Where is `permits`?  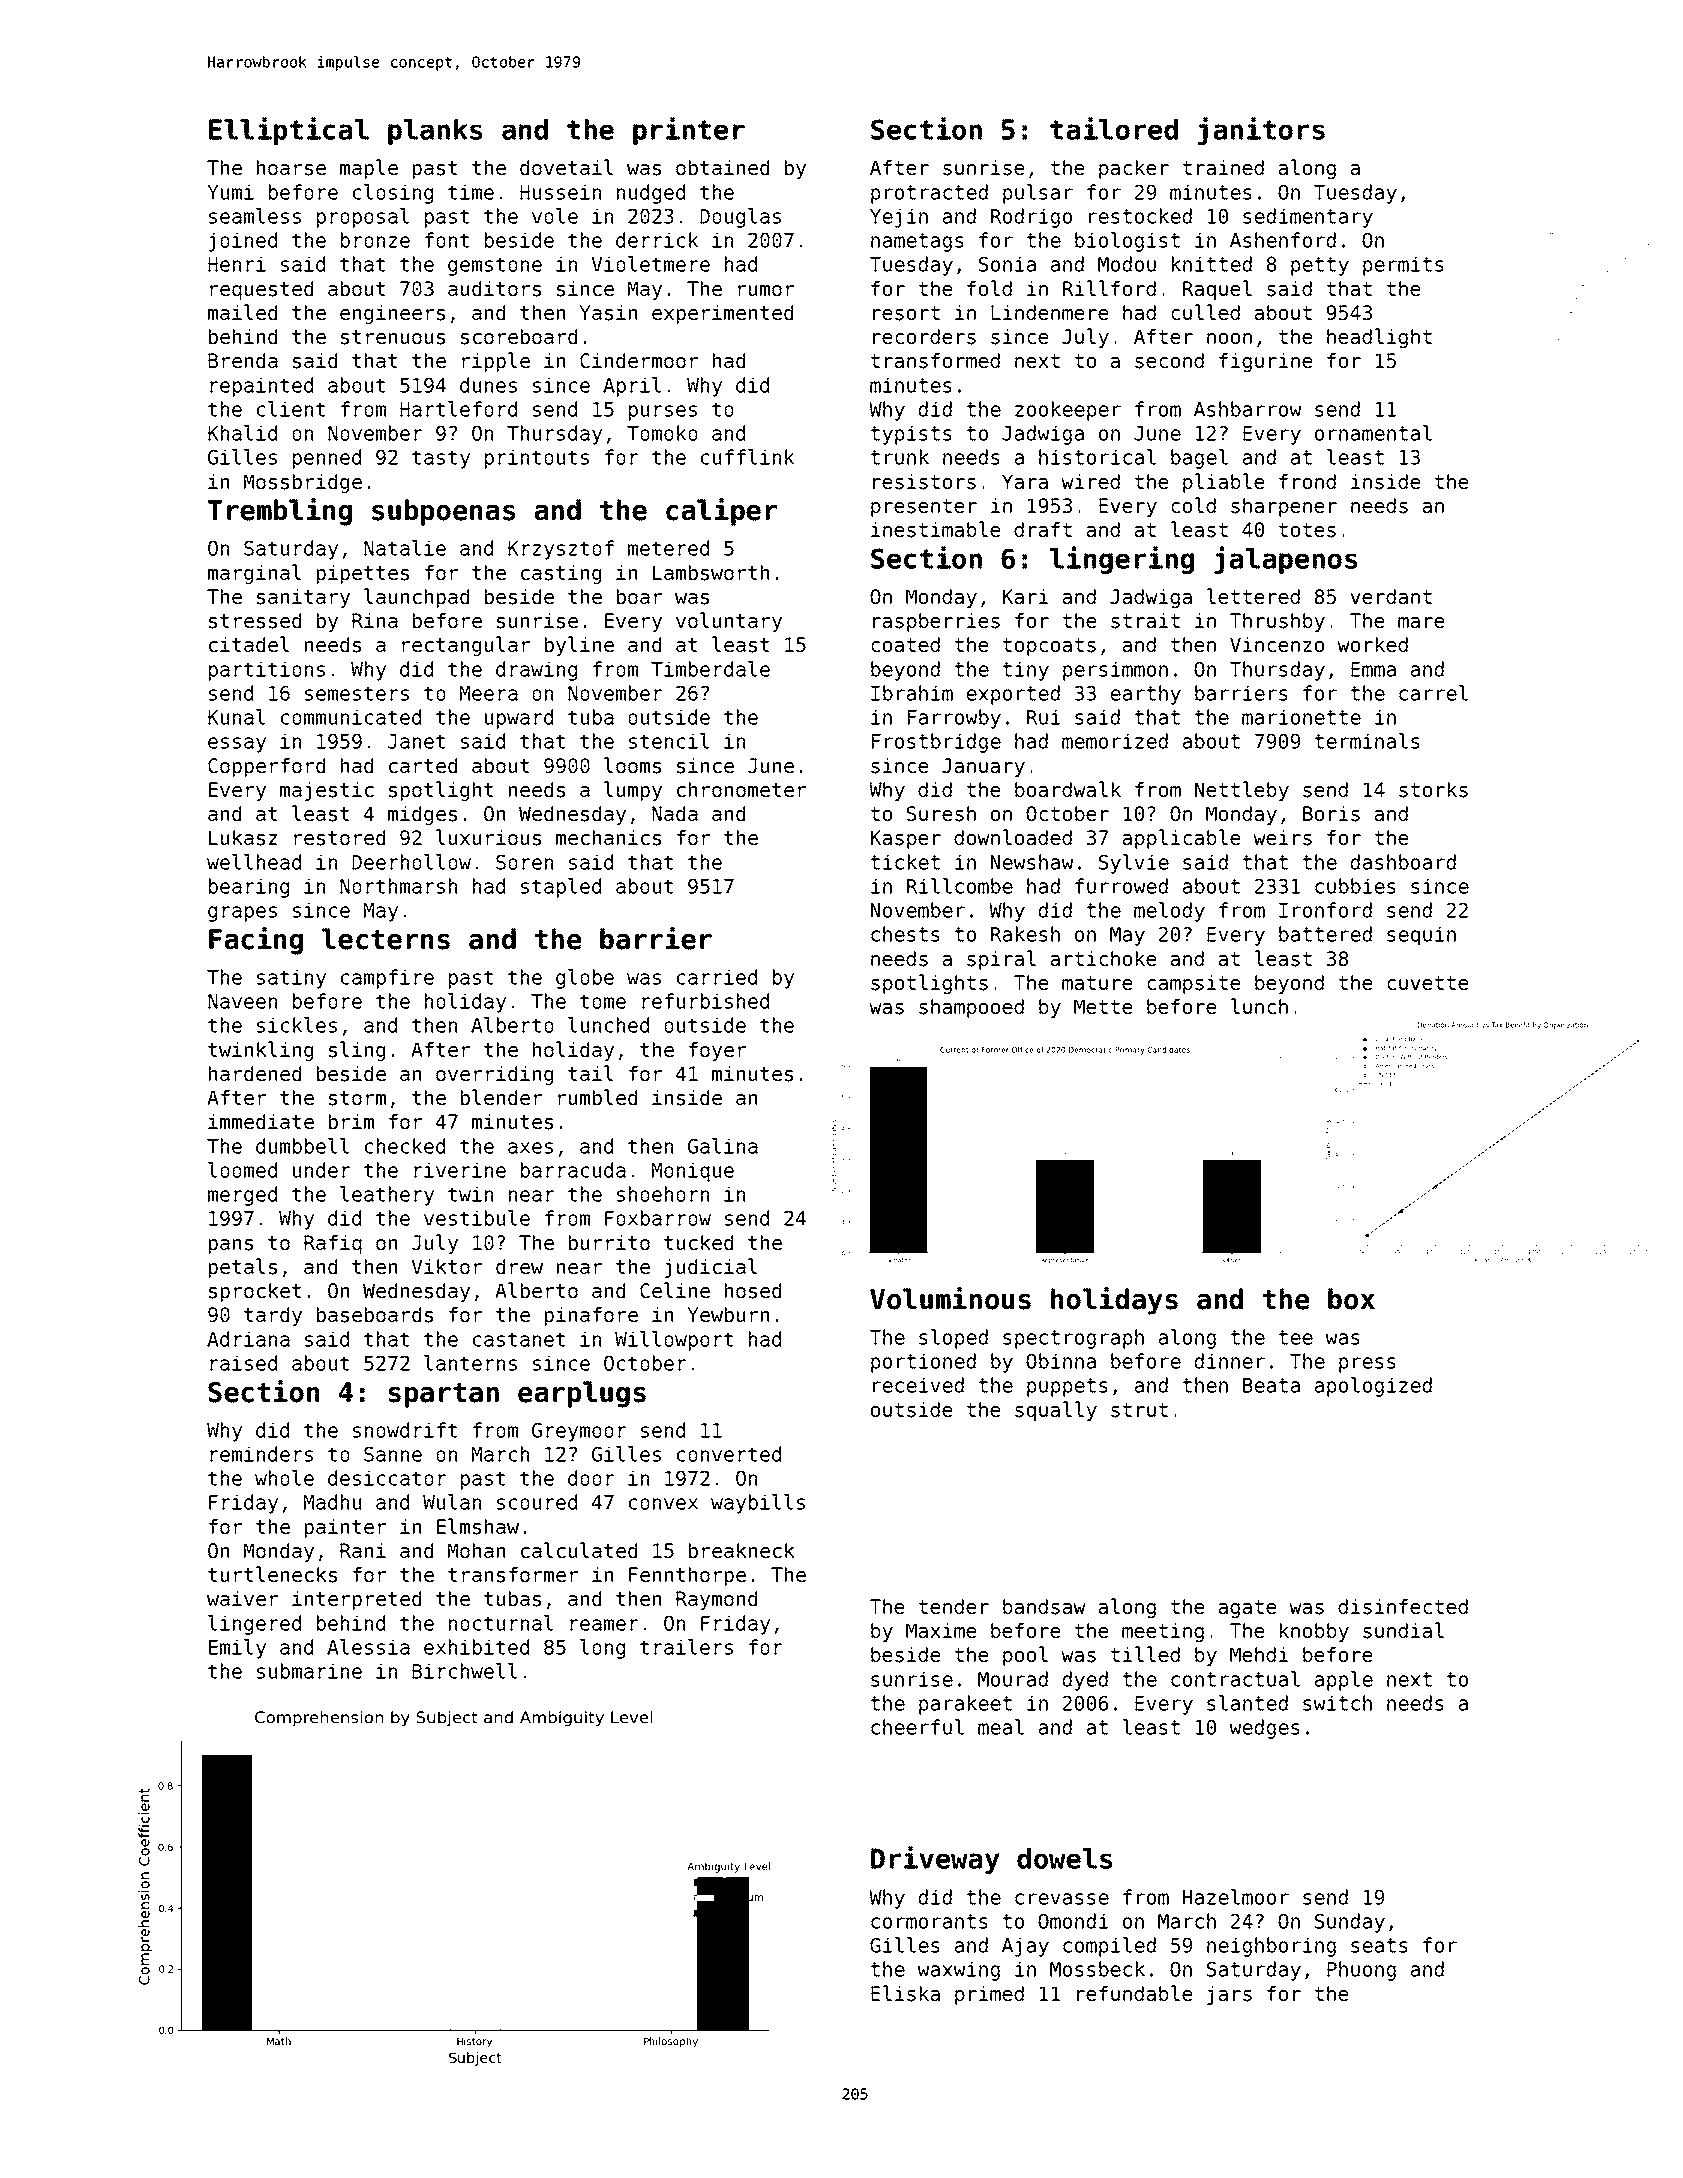
permits is located at coordinates (1403, 266).
